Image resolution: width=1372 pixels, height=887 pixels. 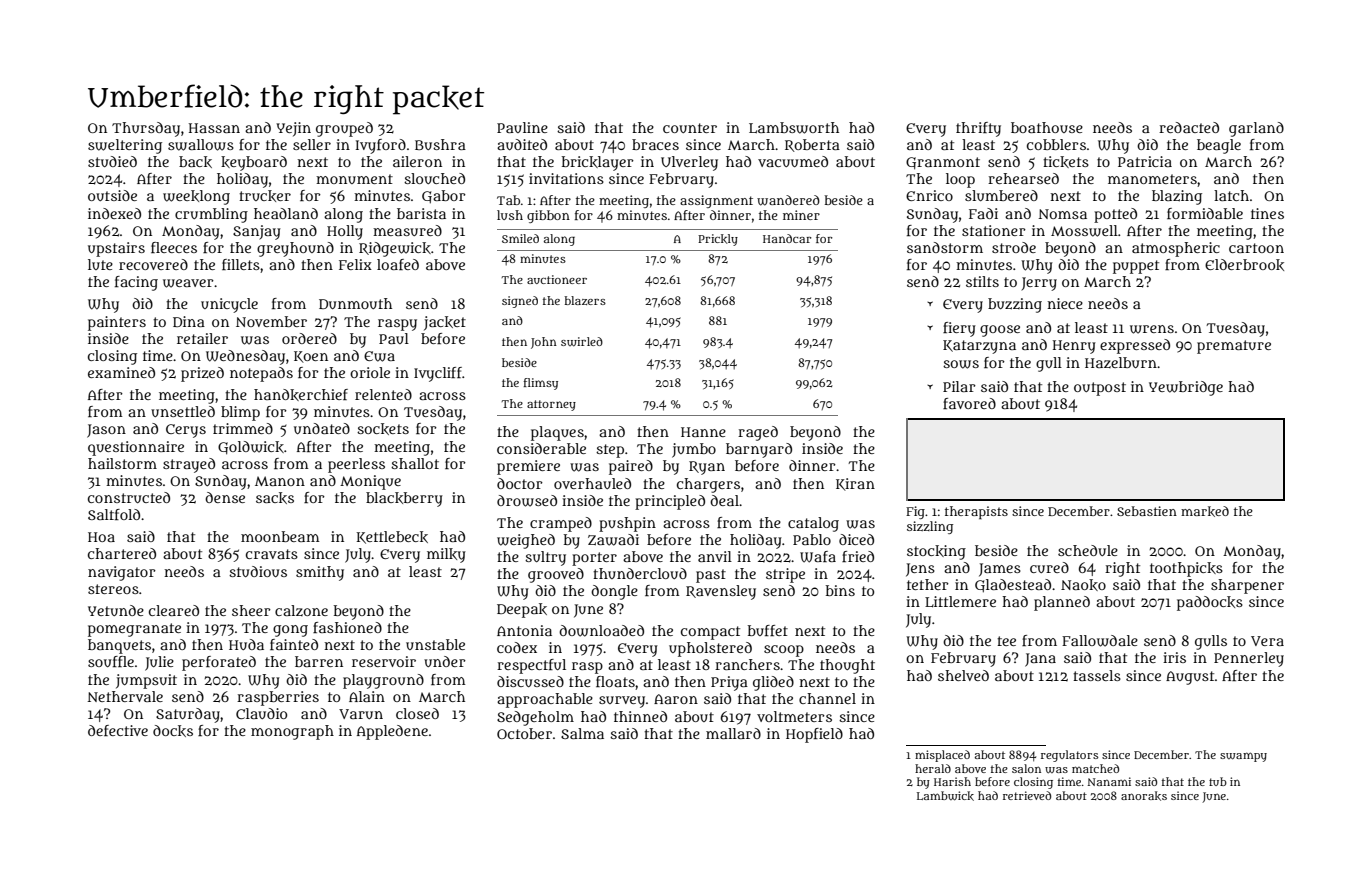 I want to click on marked, so click(x=1205, y=511).
